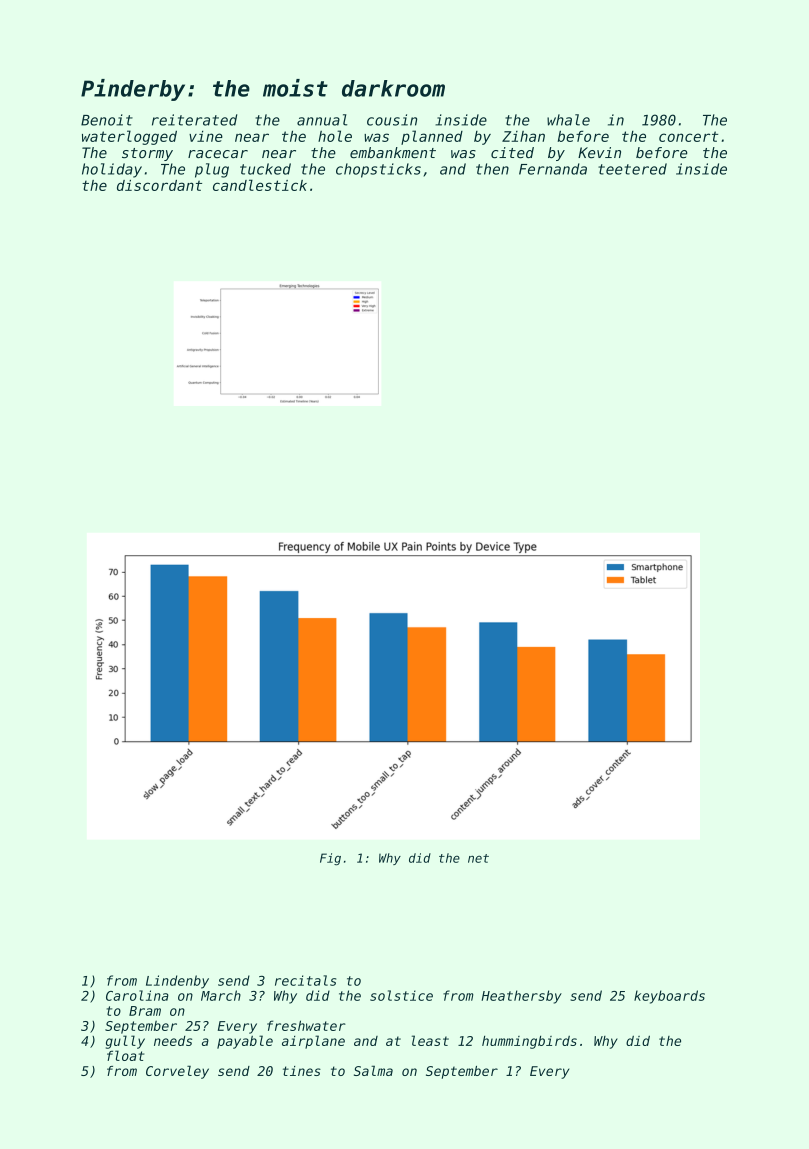  What do you see at coordinates (260, 185) in the document?
I see `candlestick` at bounding box center [260, 185].
